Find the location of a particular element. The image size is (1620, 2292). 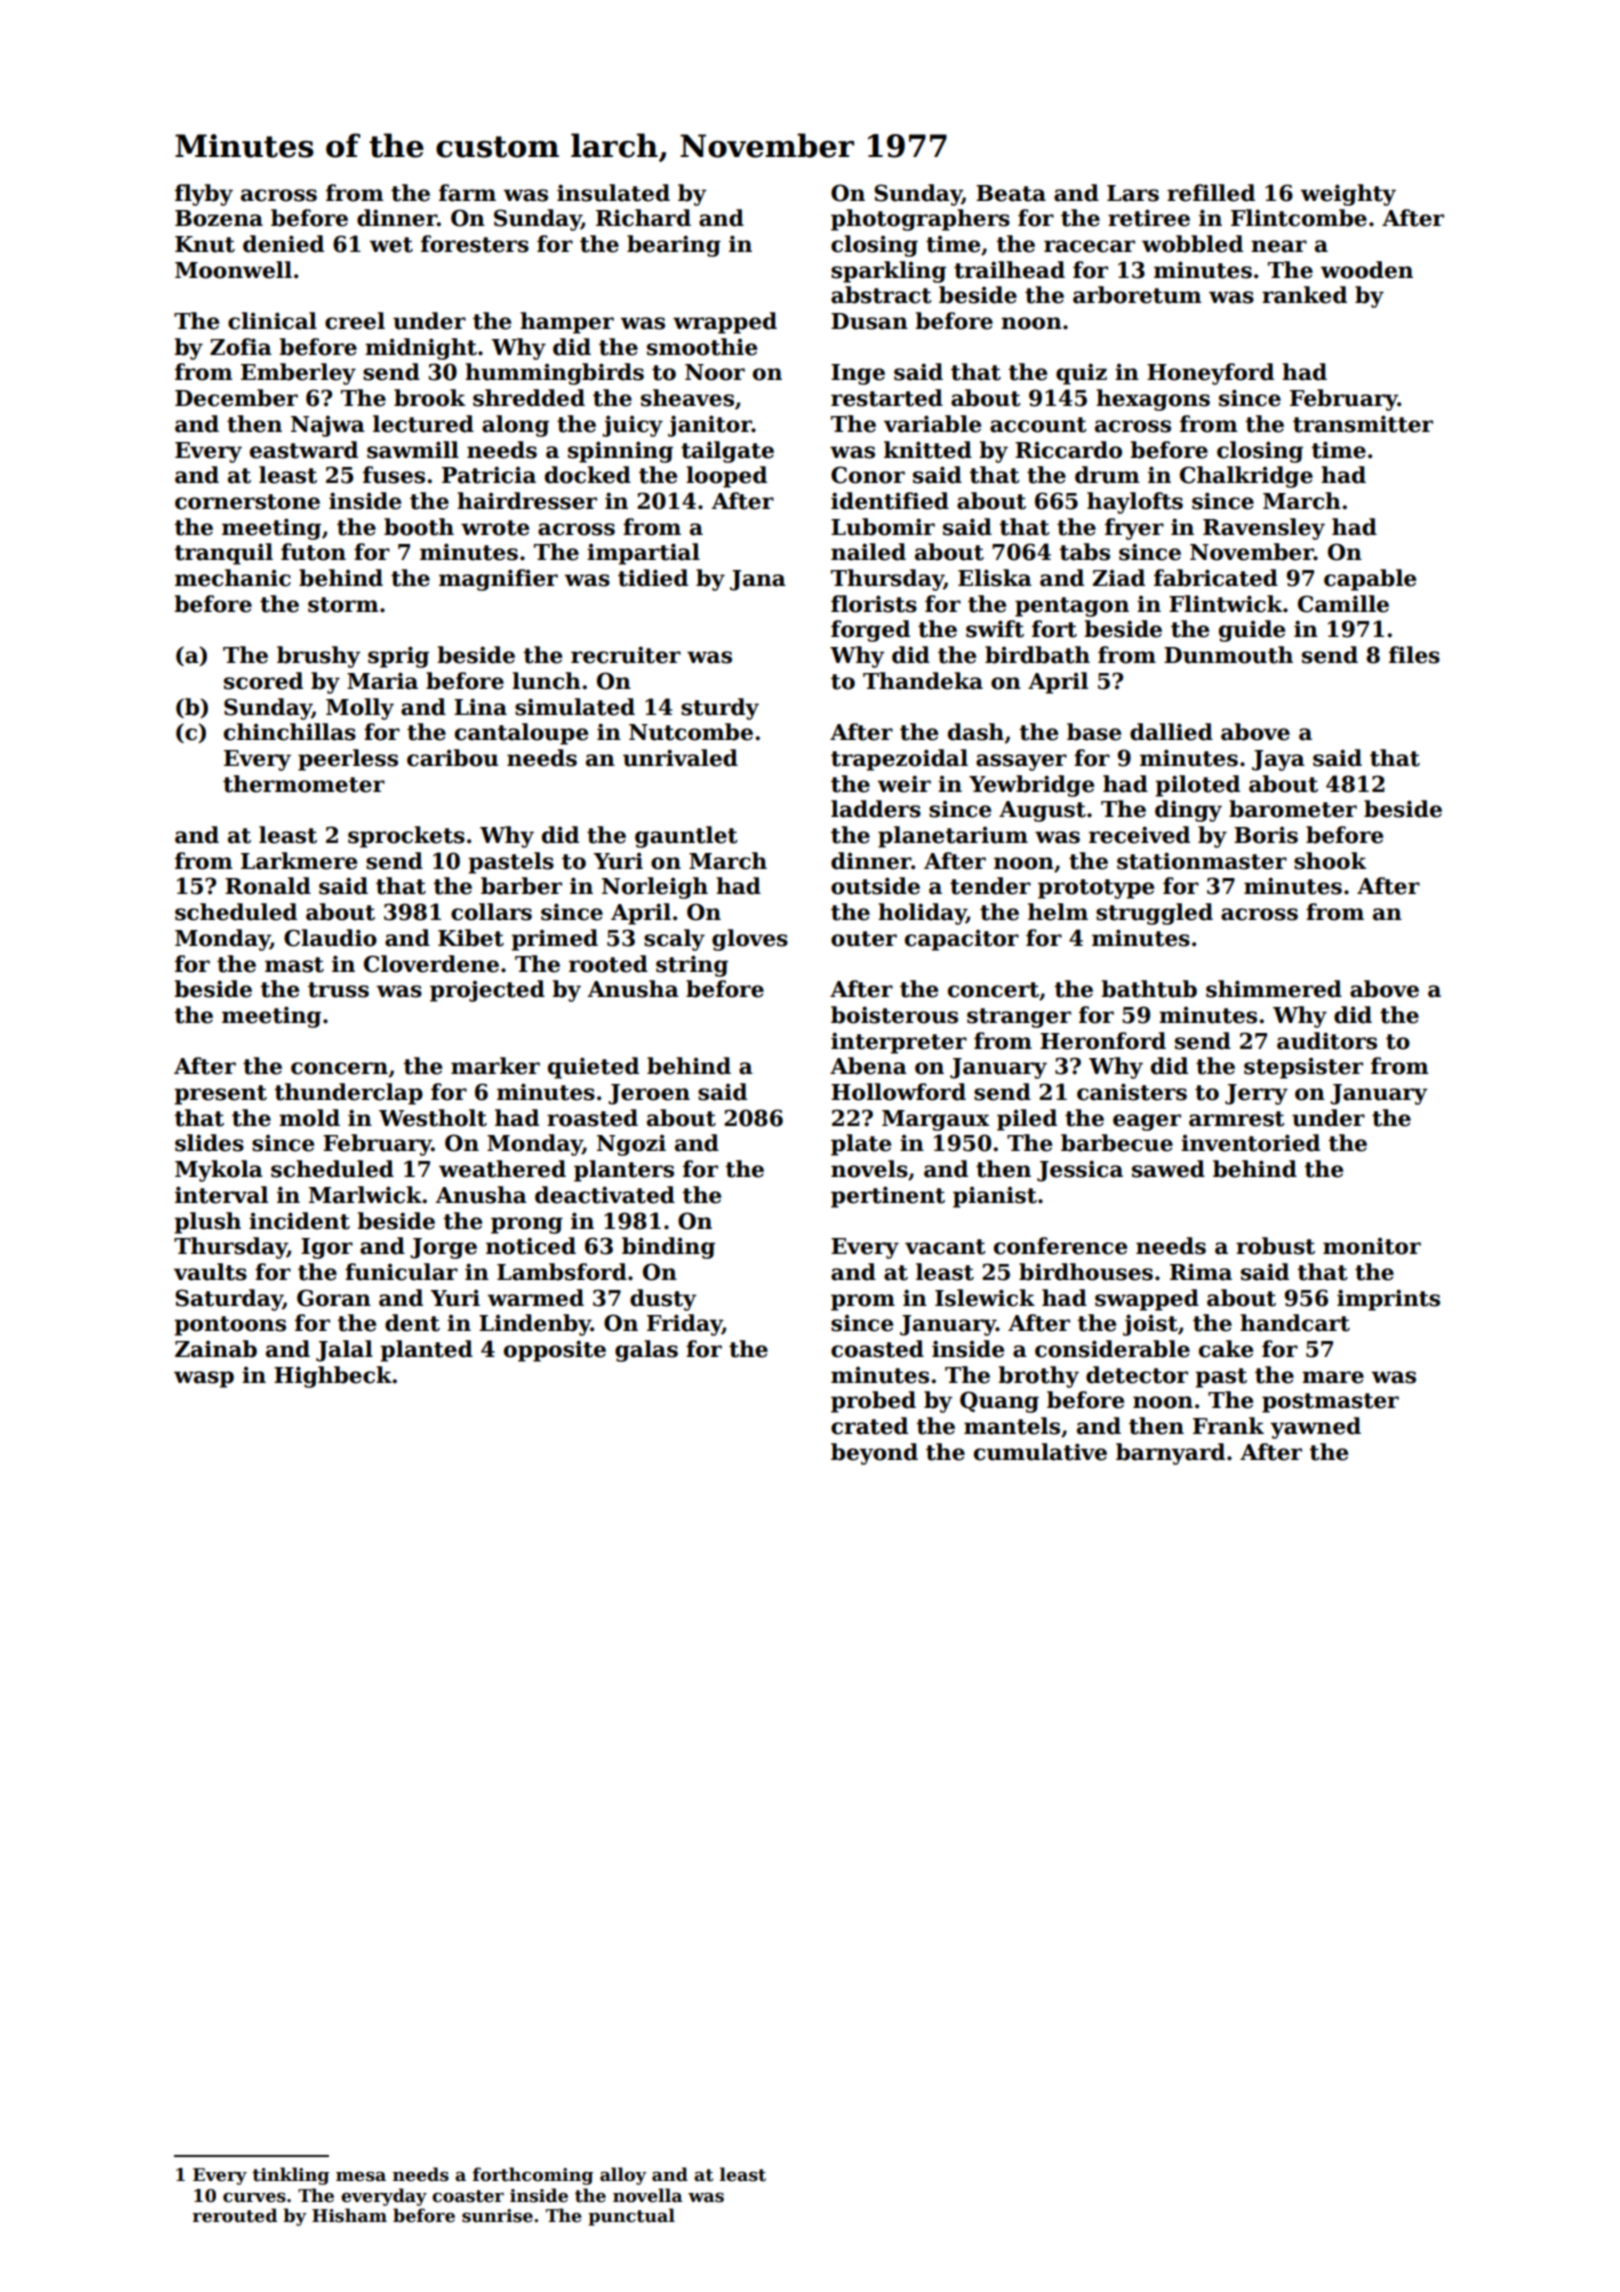

projected is located at coordinates (487, 991).
